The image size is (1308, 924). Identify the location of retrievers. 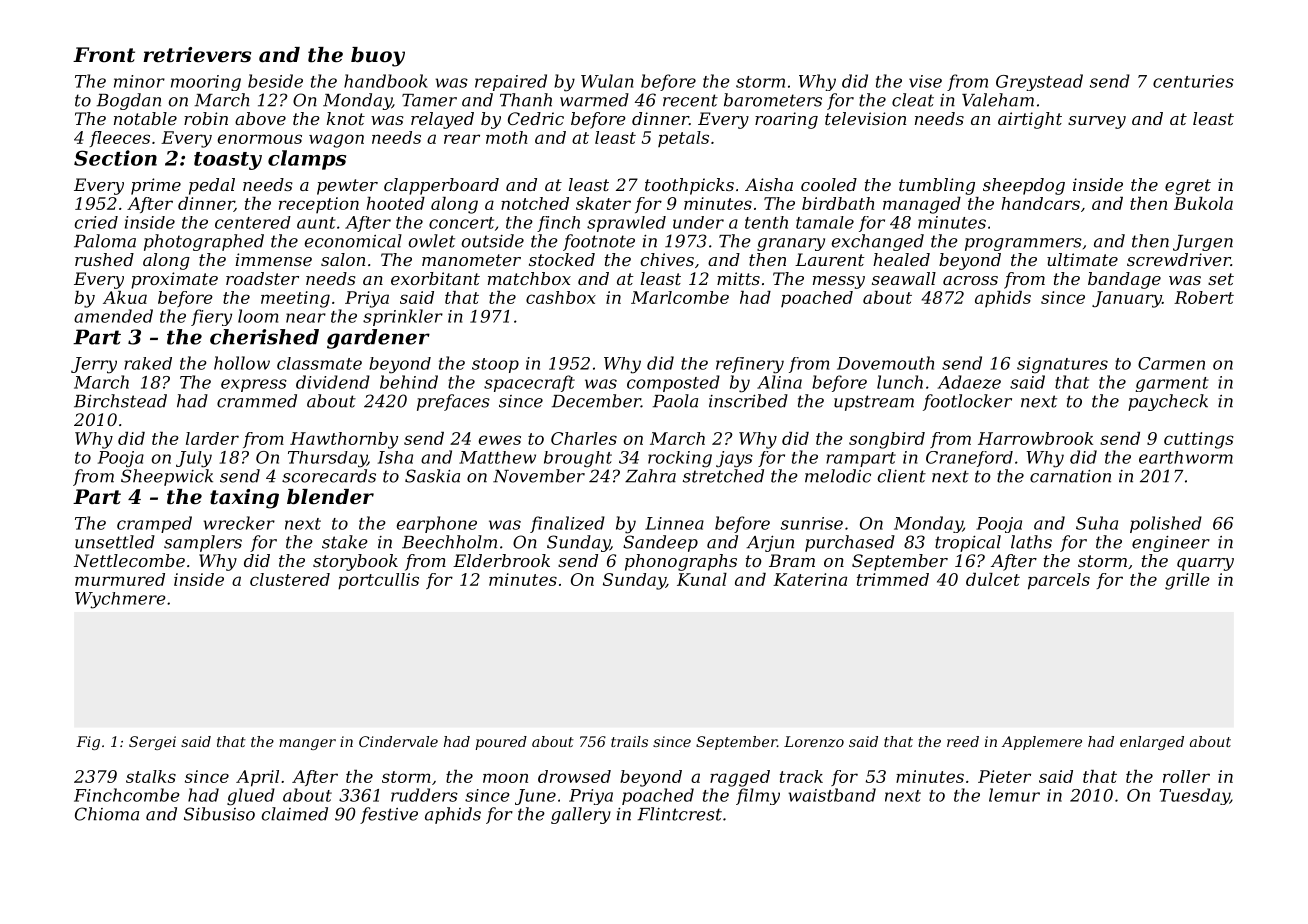
(197, 55).
